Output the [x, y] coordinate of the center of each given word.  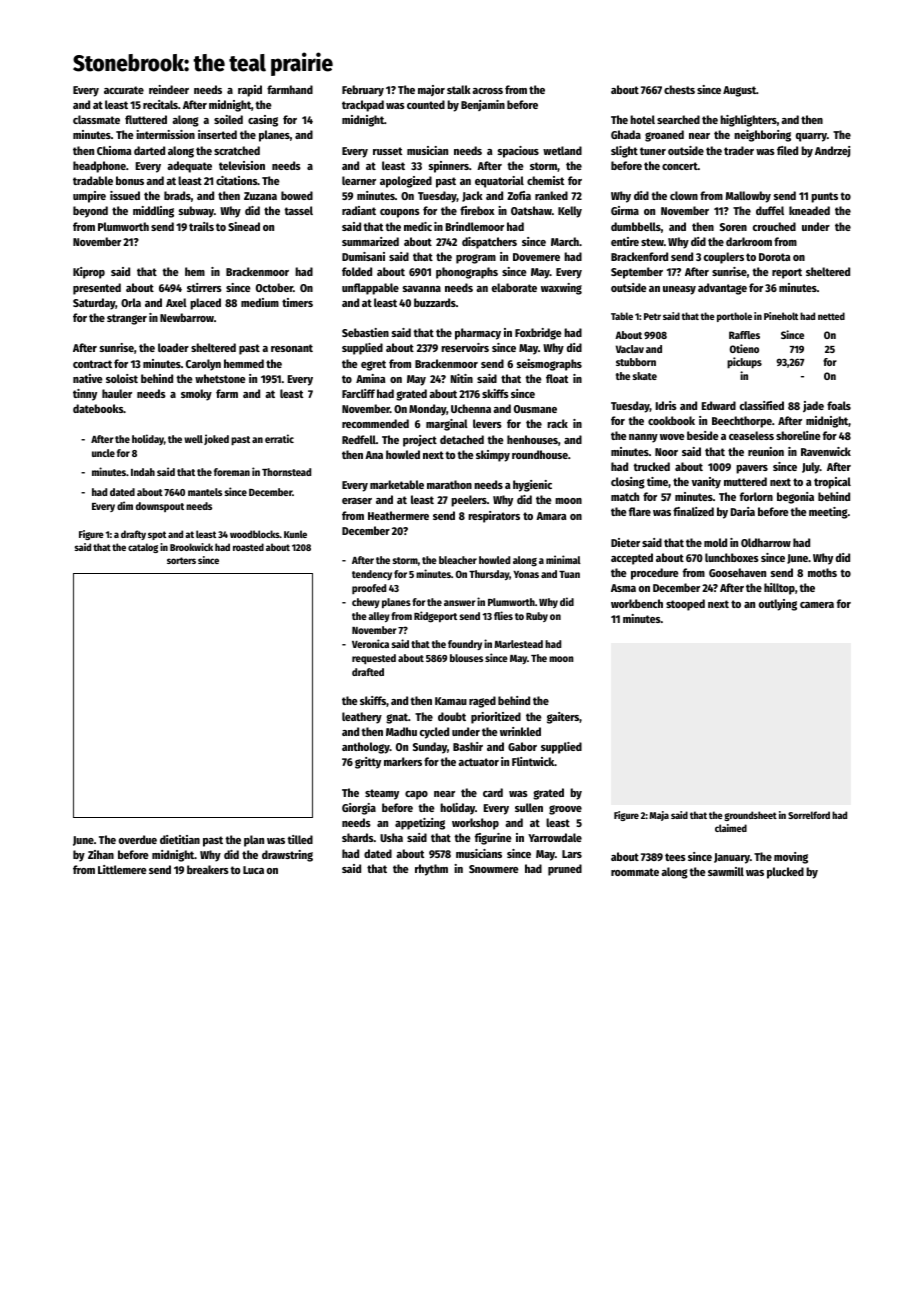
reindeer [169, 89]
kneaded [809, 210]
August [739, 91]
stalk [459, 89]
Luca [253, 870]
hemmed [244, 363]
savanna [422, 289]
